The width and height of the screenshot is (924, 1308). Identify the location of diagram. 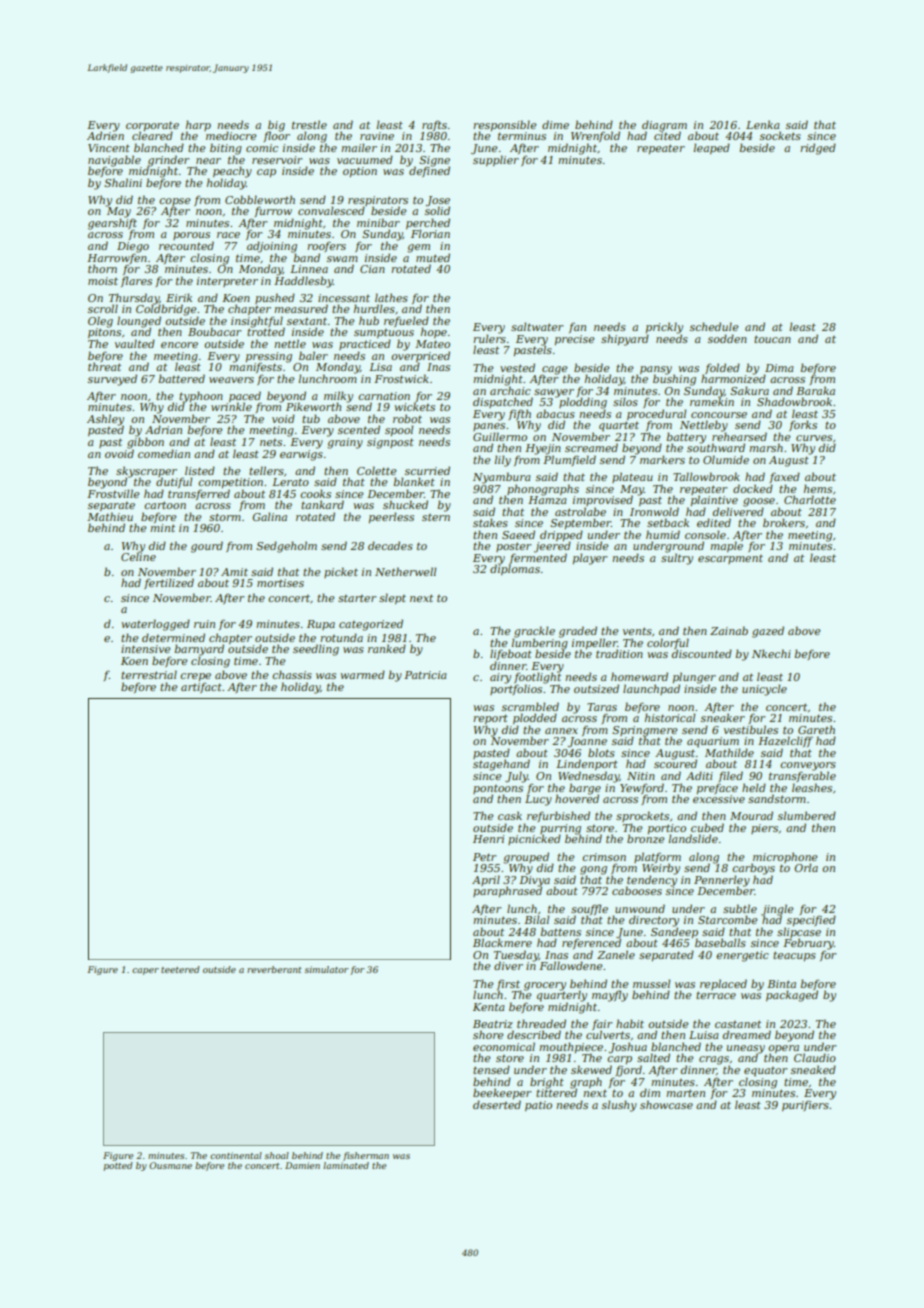
(664, 126).
